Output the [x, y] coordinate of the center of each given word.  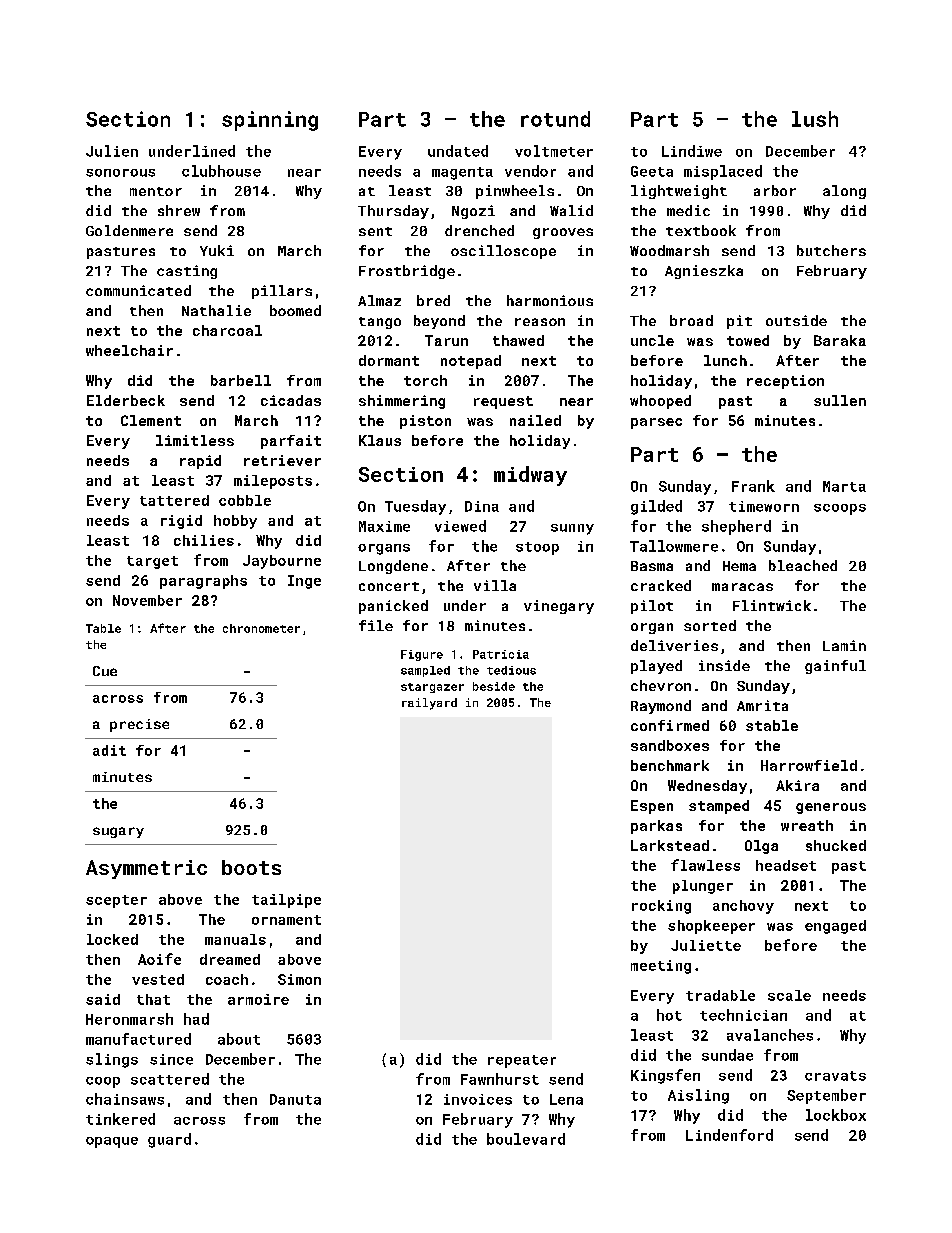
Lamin [844, 645]
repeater [522, 1061]
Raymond [661, 707]
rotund [555, 119]
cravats [835, 1076]
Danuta [295, 1099]
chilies [204, 540]
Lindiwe [692, 151]
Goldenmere [129, 230]
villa [495, 585]
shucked [836, 845]
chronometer [261, 628]
